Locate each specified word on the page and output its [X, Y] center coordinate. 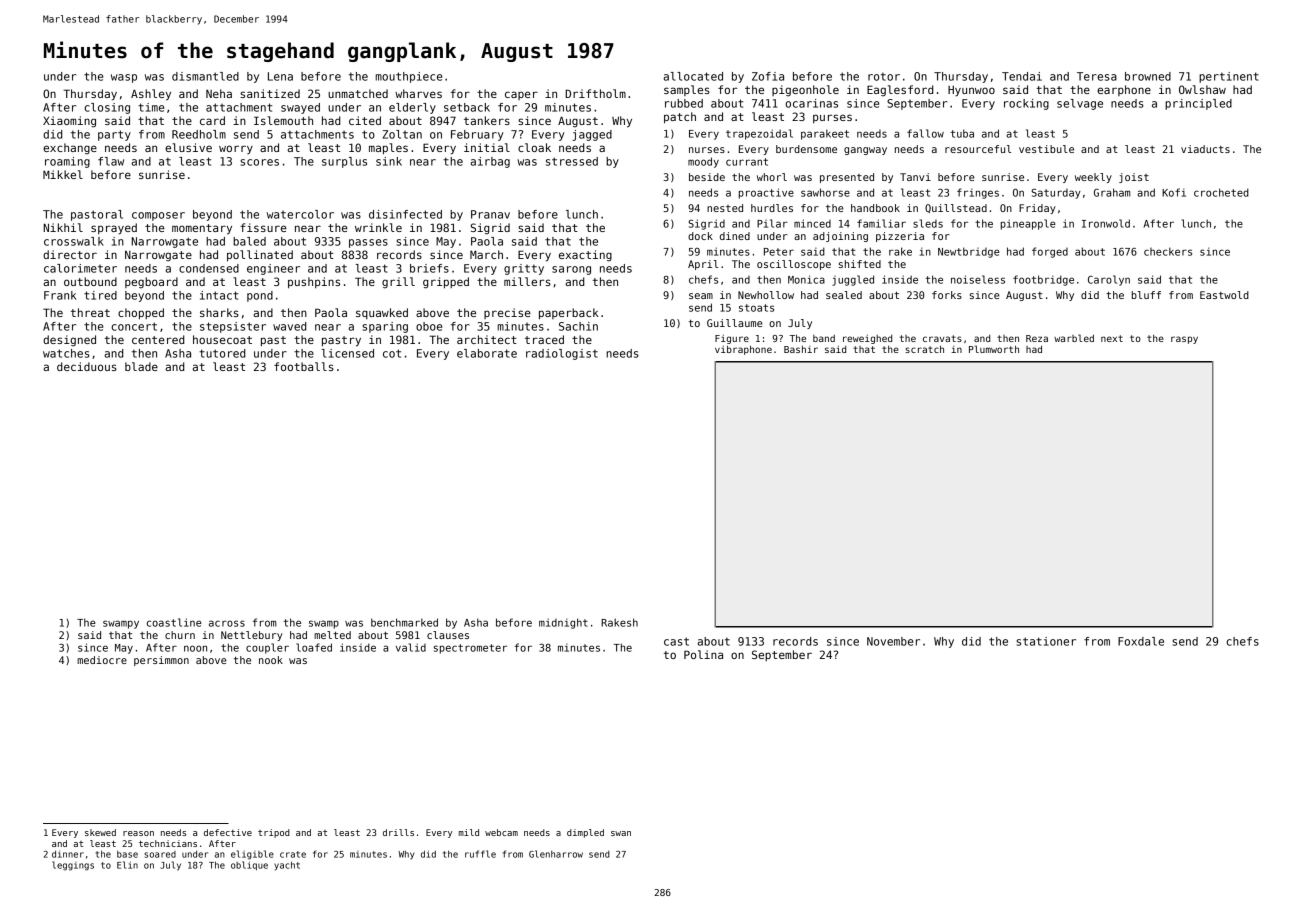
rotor [884, 76]
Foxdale [1141, 641]
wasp [124, 78]
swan [621, 833]
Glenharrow [556, 854]
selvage [1080, 104]
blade [141, 366]
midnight [563, 623]
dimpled [585, 833]
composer [158, 216]
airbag [490, 162]
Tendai [1022, 76]
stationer [1046, 641]
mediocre [102, 660]
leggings [73, 866]
